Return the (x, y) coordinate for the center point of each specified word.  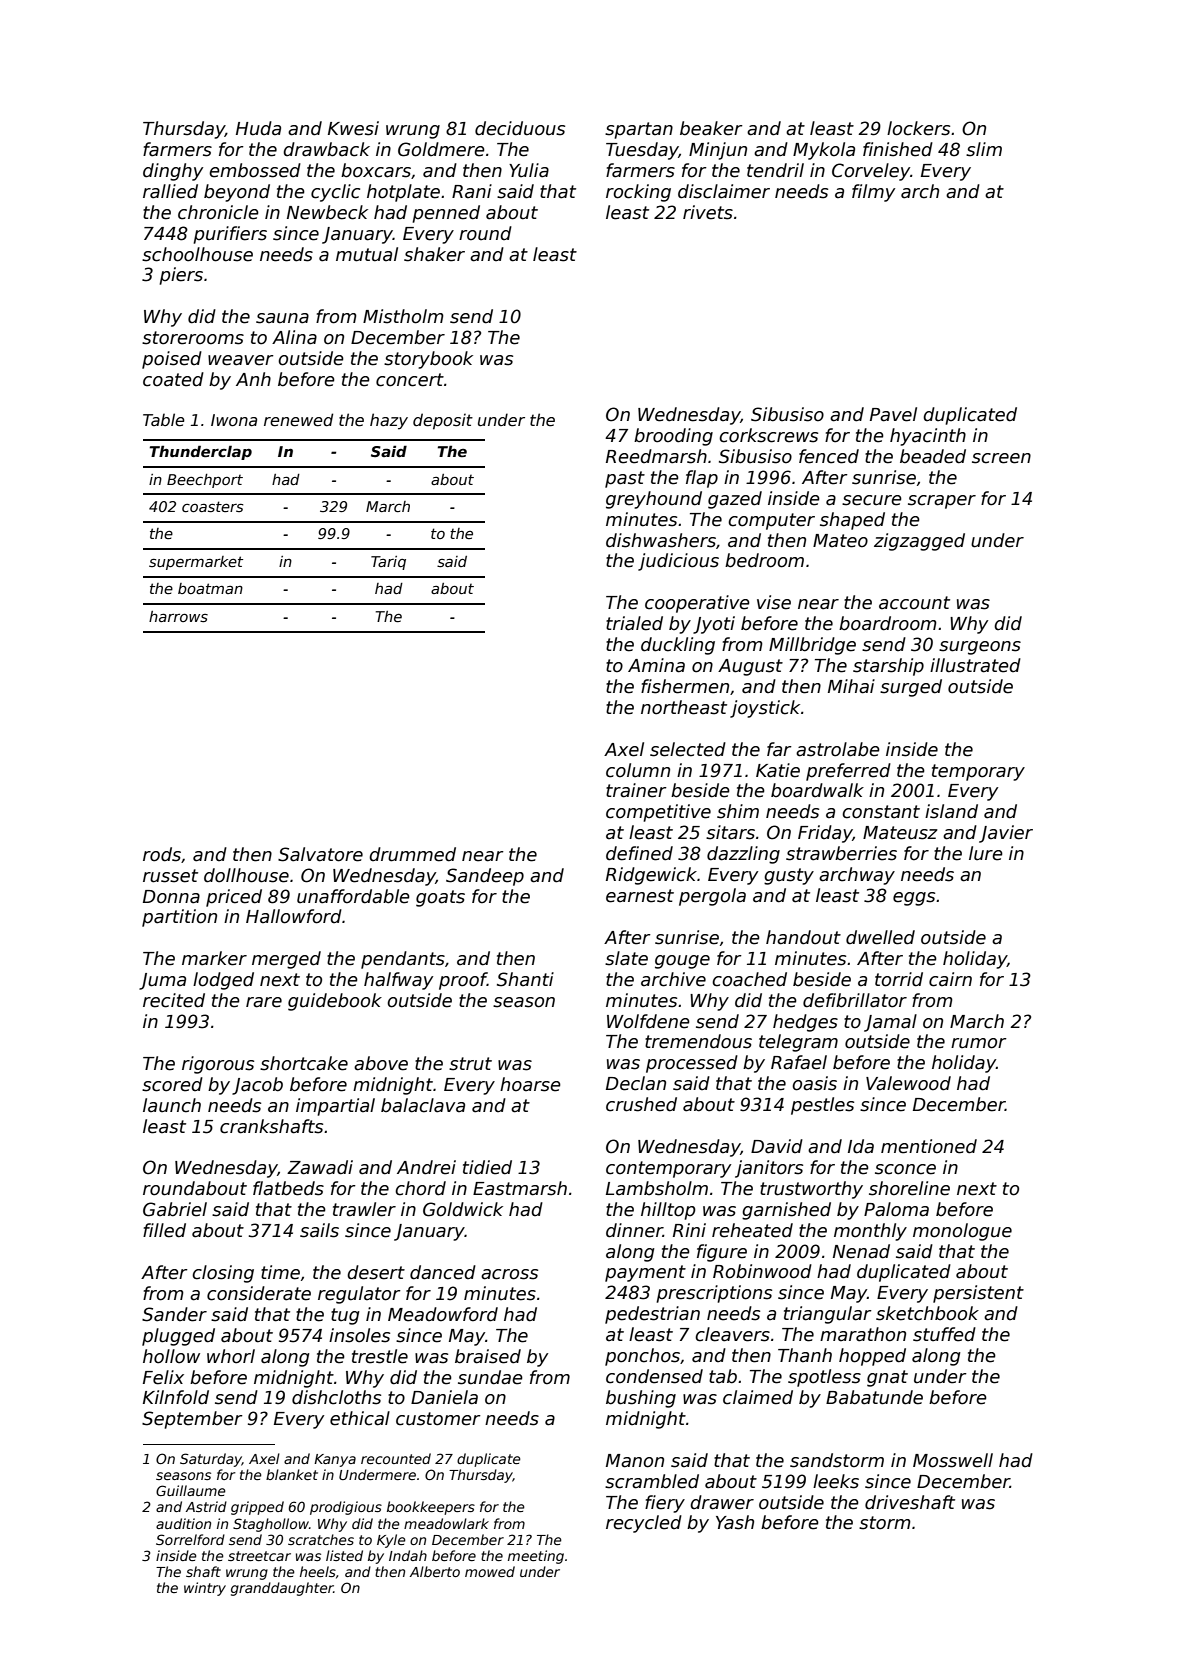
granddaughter (282, 1589)
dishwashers (661, 540)
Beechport (205, 481)
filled (164, 1230)
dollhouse (246, 875)
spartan (639, 130)
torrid (899, 979)
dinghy (173, 172)
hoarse (530, 1084)
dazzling (743, 855)
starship (888, 667)
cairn (950, 979)
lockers (918, 128)
